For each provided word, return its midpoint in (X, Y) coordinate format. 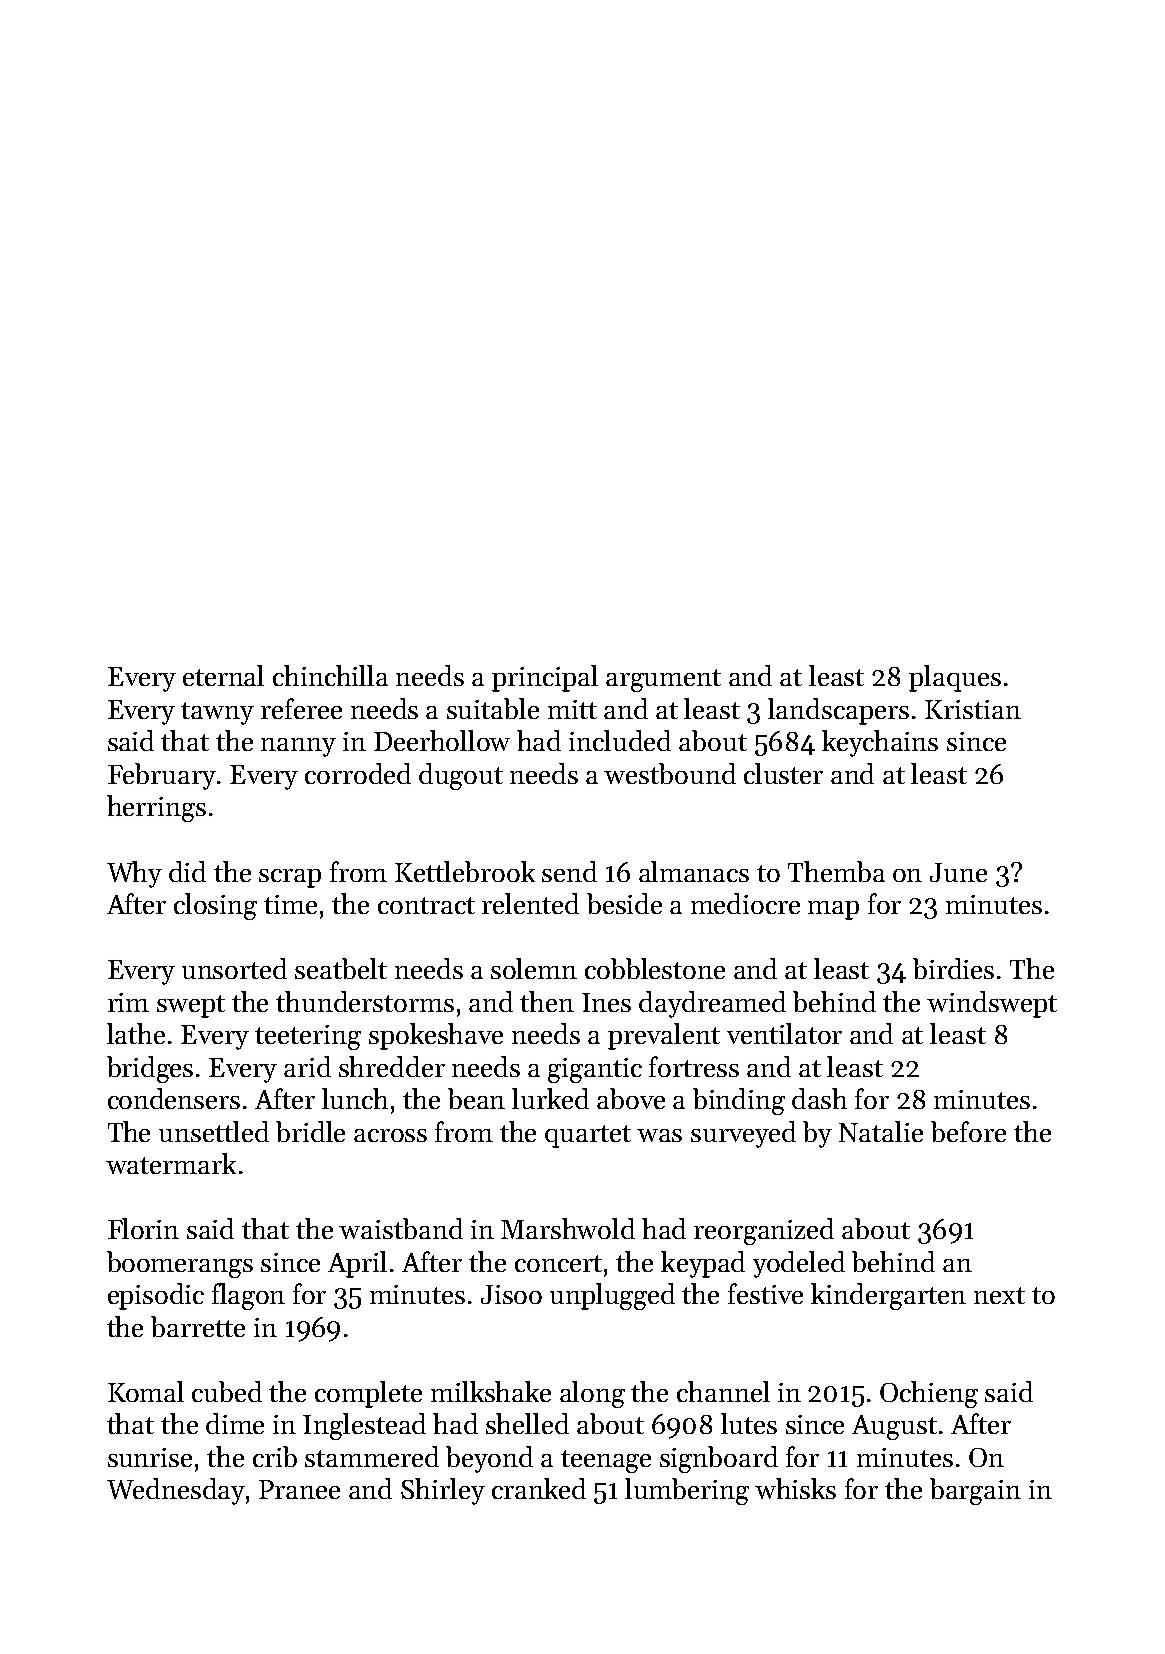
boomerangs (180, 1264)
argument (663, 680)
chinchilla (330, 675)
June (958, 872)
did (187, 871)
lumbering (687, 1491)
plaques (955, 678)
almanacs (694, 871)
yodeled (799, 1264)
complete (368, 1394)
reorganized (764, 1231)
